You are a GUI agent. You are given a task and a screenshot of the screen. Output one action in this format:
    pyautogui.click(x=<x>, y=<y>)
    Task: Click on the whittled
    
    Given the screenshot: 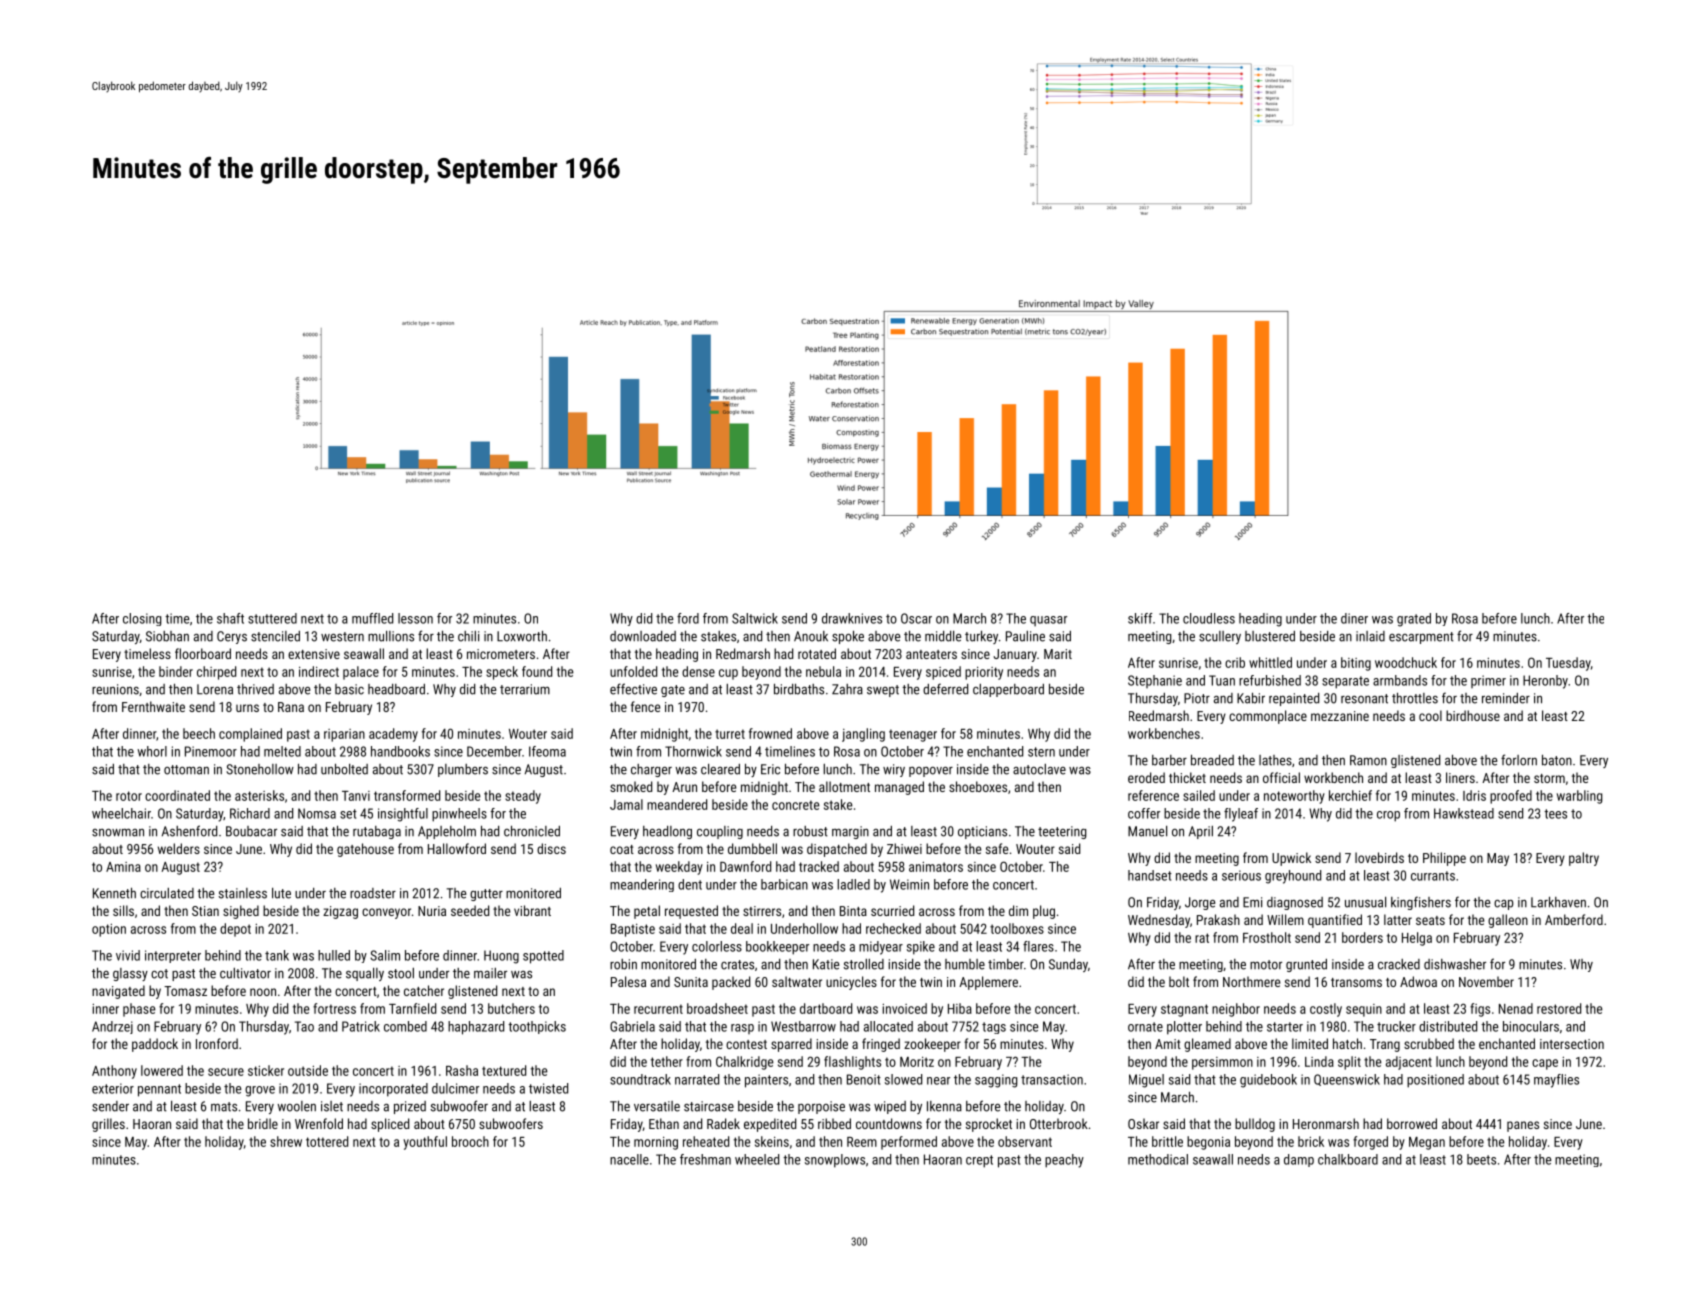 What is the action you would take?
    pyautogui.click(x=1270, y=662)
